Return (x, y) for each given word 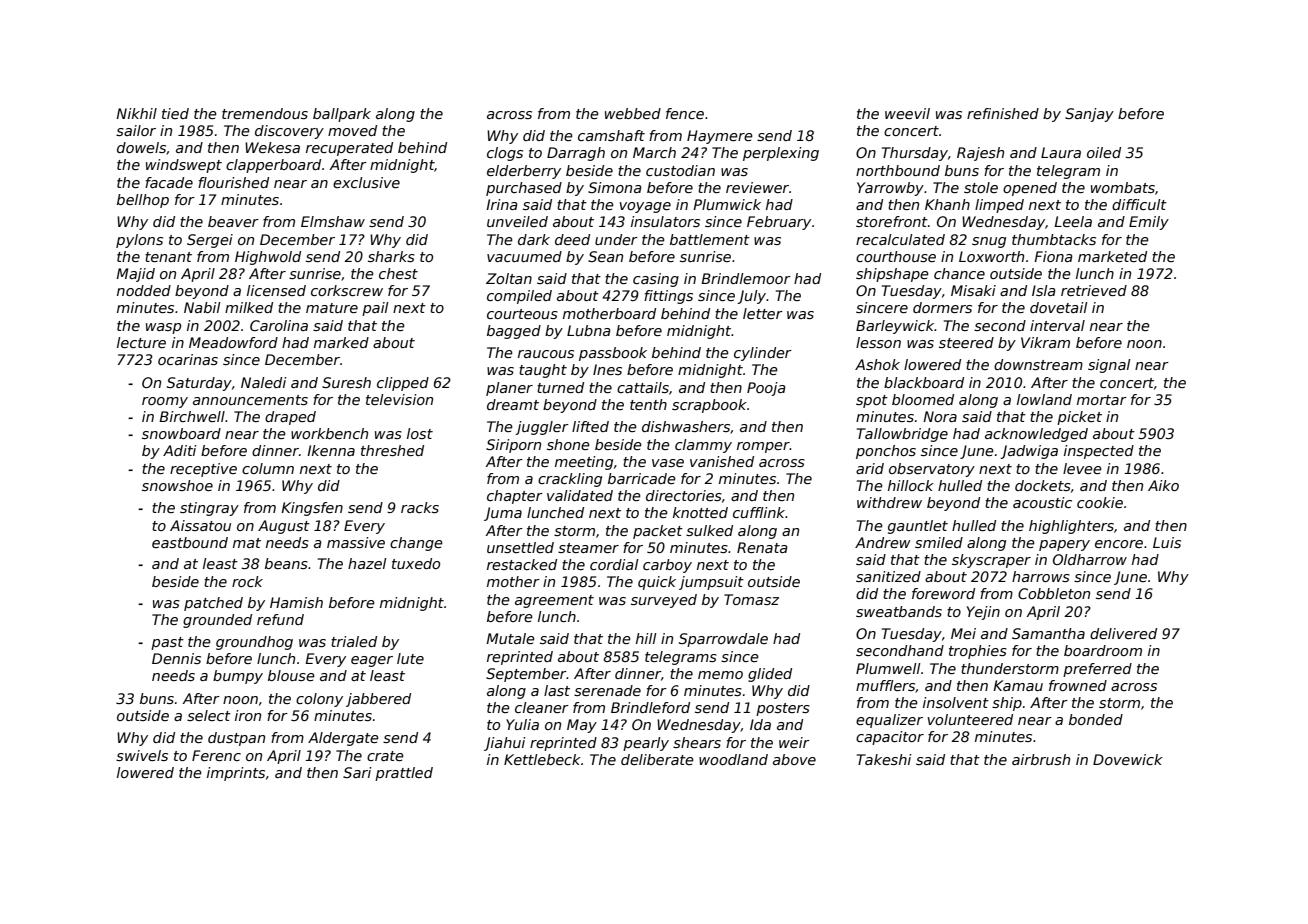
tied (175, 113)
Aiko (1163, 485)
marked (341, 342)
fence (685, 113)
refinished (1003, 113)
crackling (570, 480)
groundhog (254, 643)
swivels (142, 755)
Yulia (522, 724)
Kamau (1018, 685)
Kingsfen (312, 509)
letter (763, 313)
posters (783, 709)
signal (1109, 366)
